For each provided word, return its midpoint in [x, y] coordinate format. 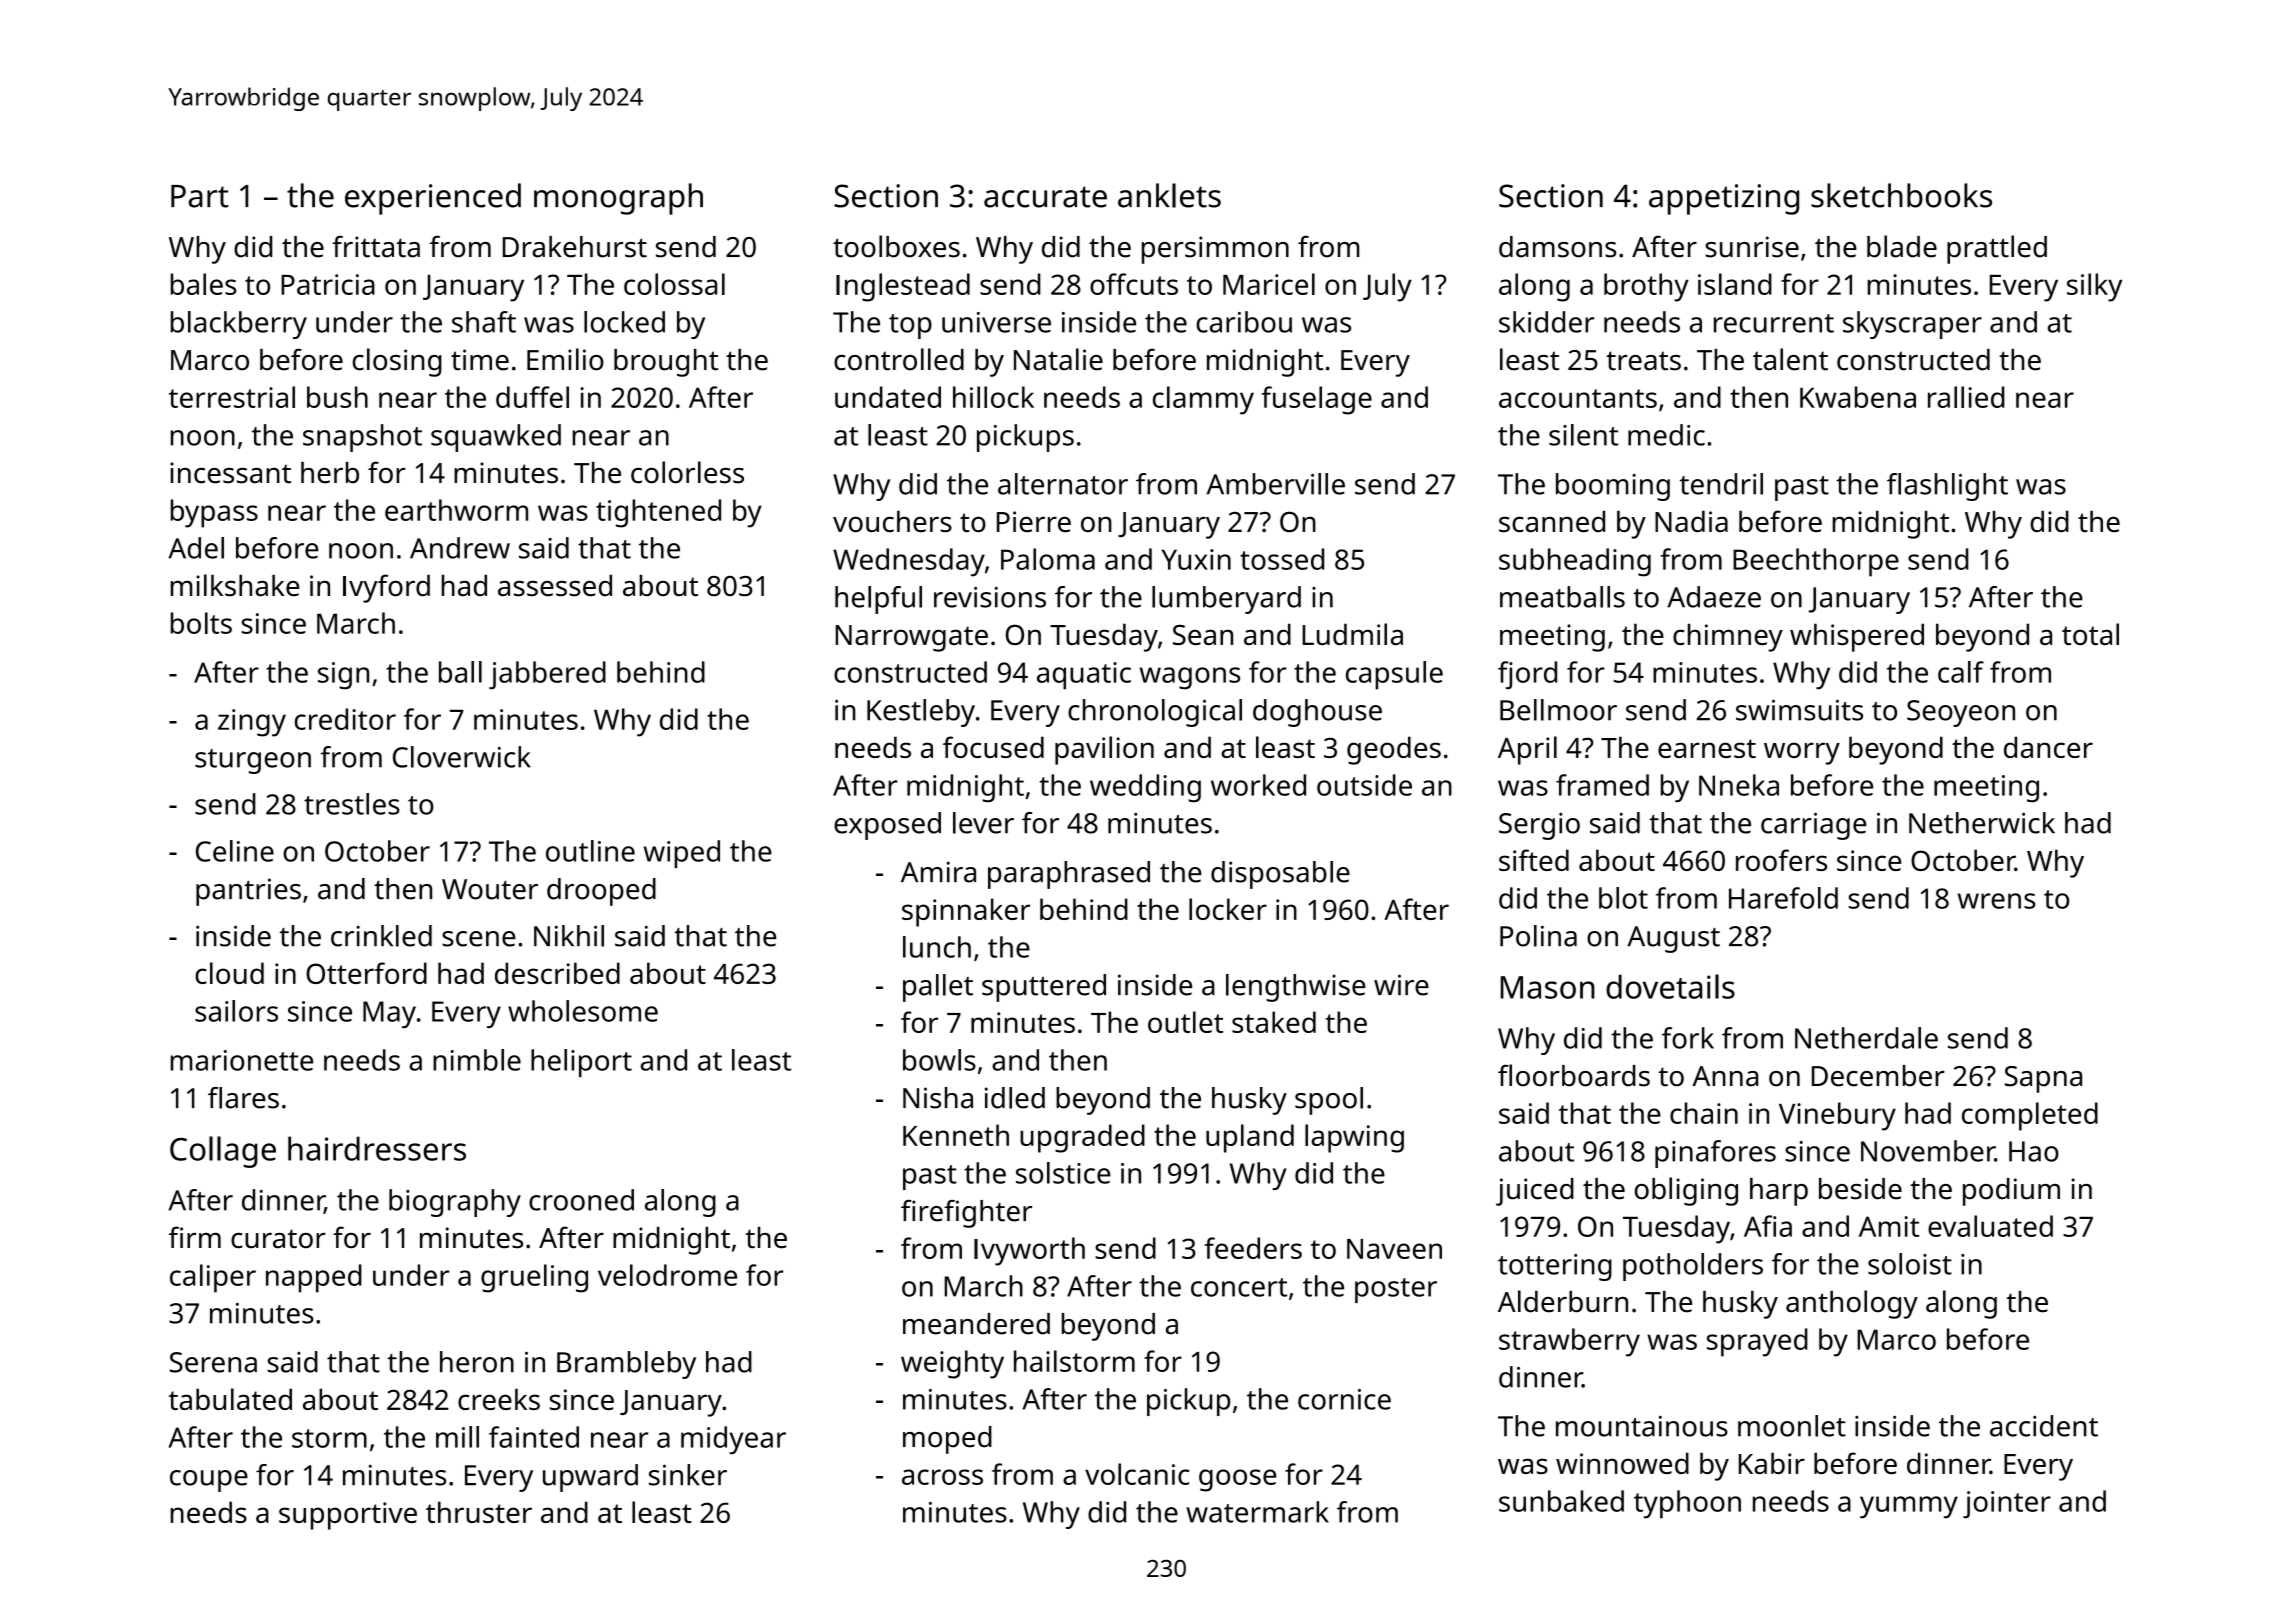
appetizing [1724, 199]
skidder [1546, 322]
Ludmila [1352, 634]
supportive [348, 1516]
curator [278, 1239]
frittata [376, 246]
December [1878, 1076]
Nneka [1739, 785]
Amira [938, 872]
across [942, 1477]
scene [479, 939]
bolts [201, 623]
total [2090, 634]
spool [1329, 1101]
